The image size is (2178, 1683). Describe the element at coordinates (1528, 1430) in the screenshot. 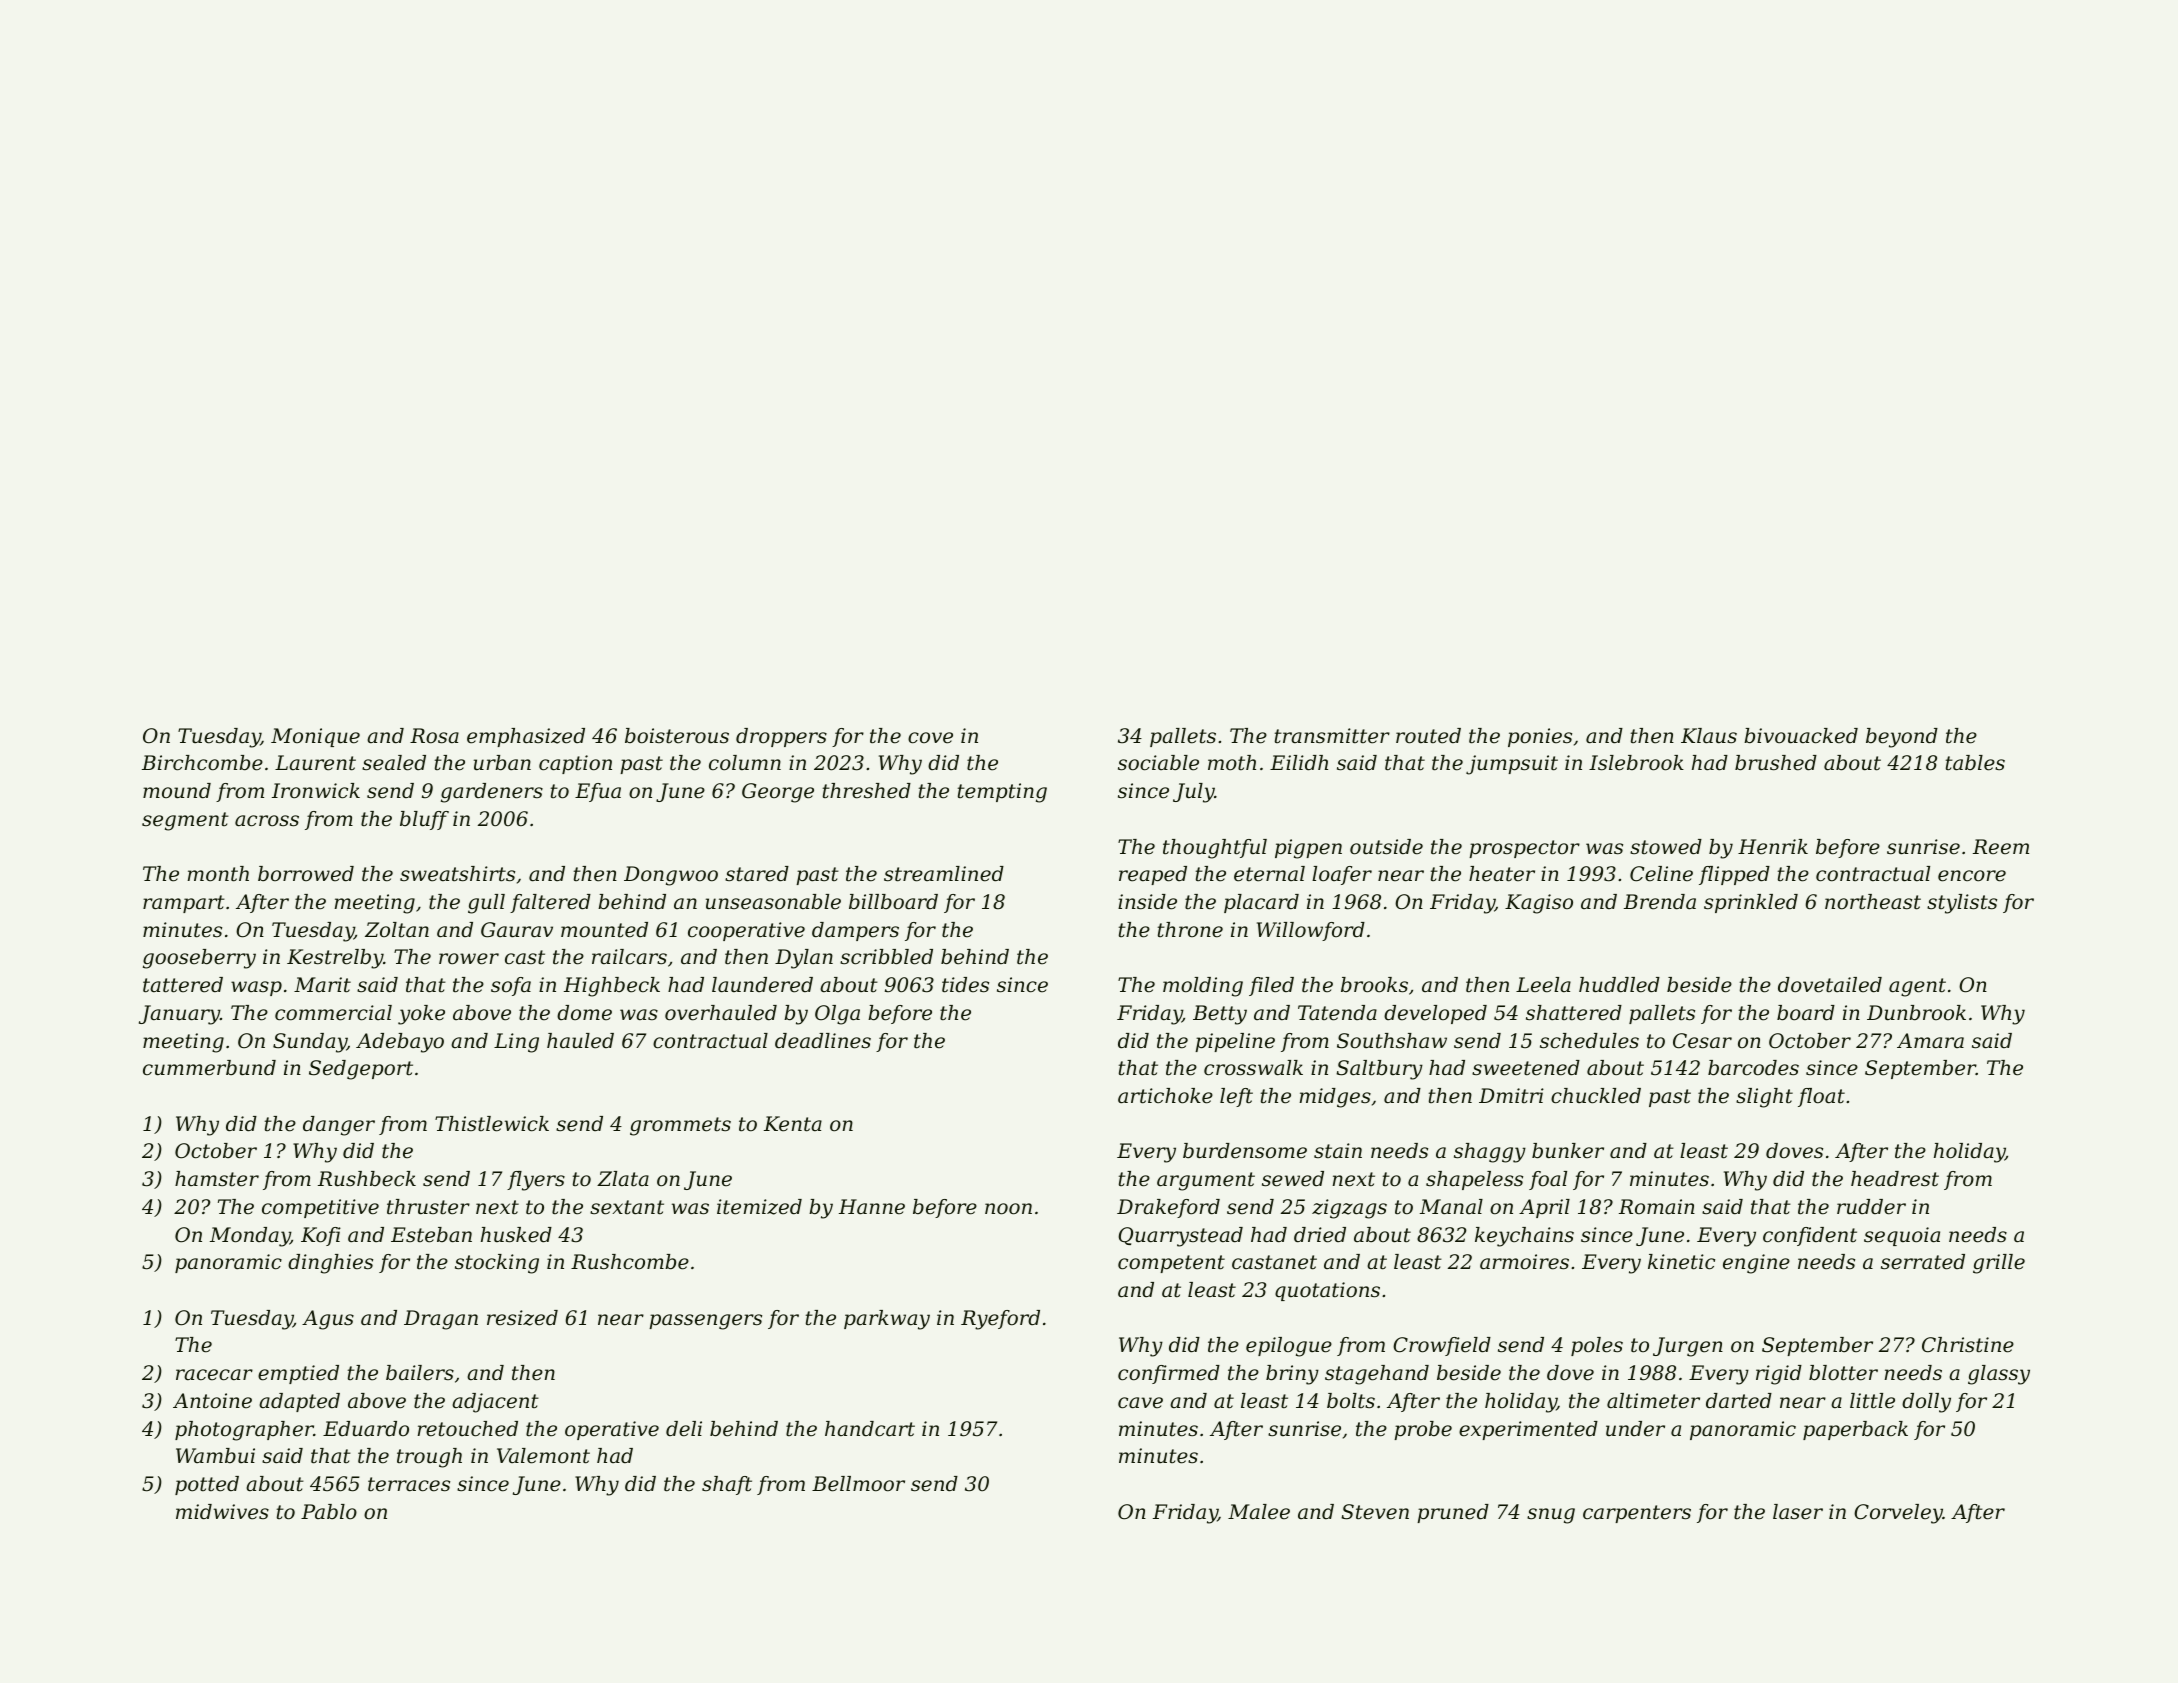

I see `experimented` at that location.
